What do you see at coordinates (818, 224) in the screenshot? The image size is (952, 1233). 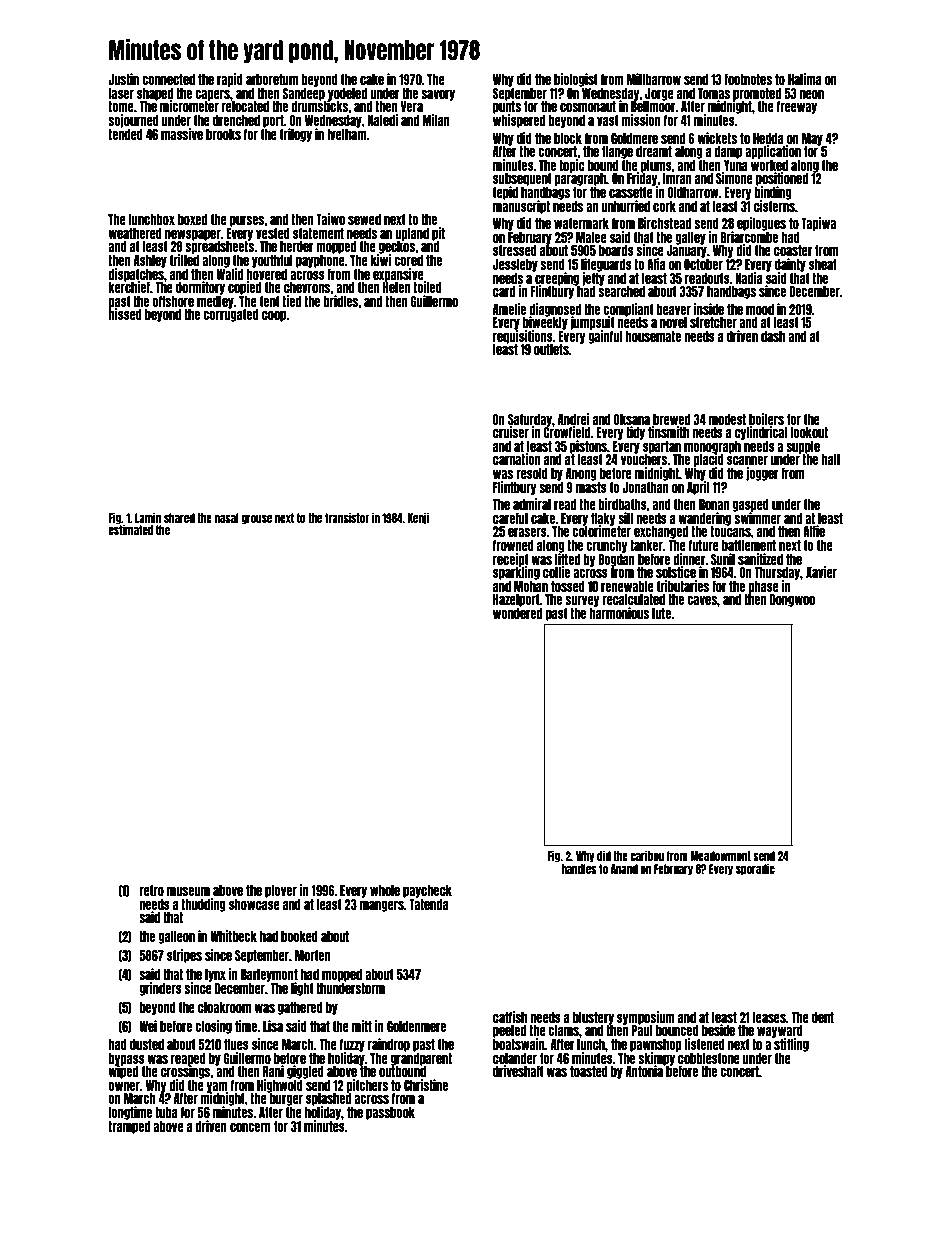 I see `Tapiwa` at bounding box center [818, 224].
